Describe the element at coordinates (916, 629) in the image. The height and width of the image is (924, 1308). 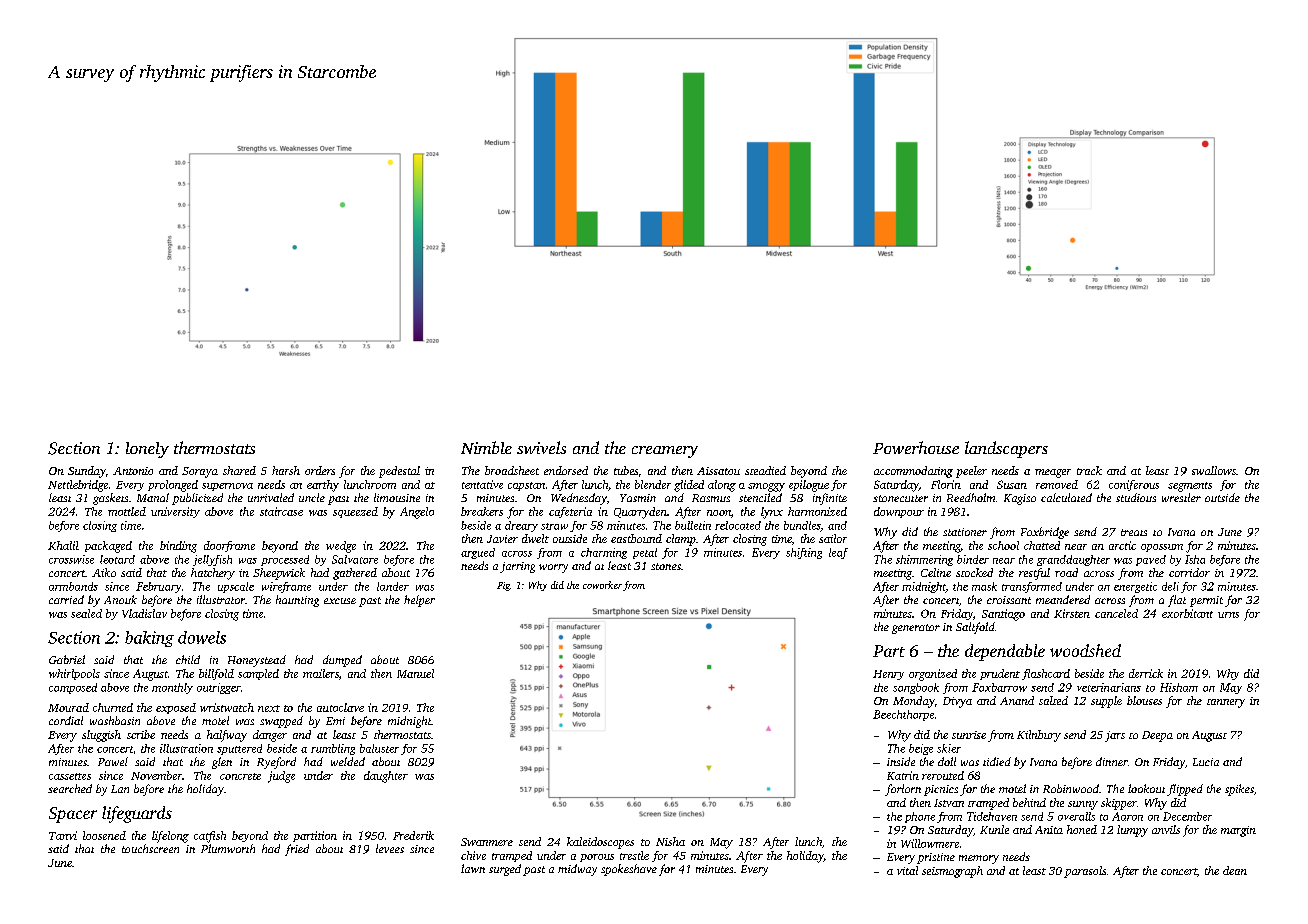
I see `generator` at that location.
